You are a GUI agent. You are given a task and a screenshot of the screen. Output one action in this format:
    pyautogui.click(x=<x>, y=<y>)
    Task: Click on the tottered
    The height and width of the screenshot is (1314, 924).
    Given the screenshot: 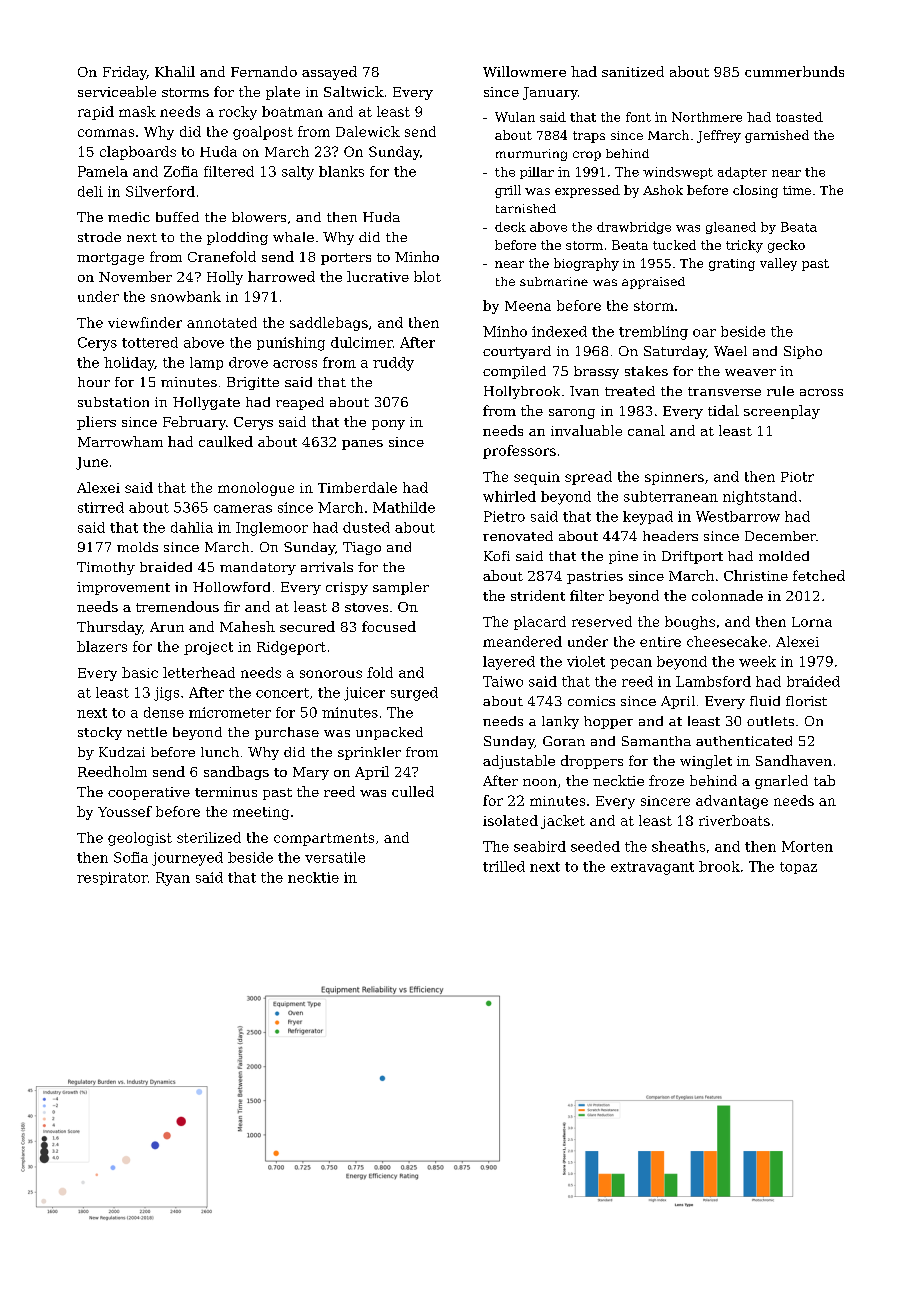 What is the action you would take?
    pyautogui.click(x=150, y=342)
